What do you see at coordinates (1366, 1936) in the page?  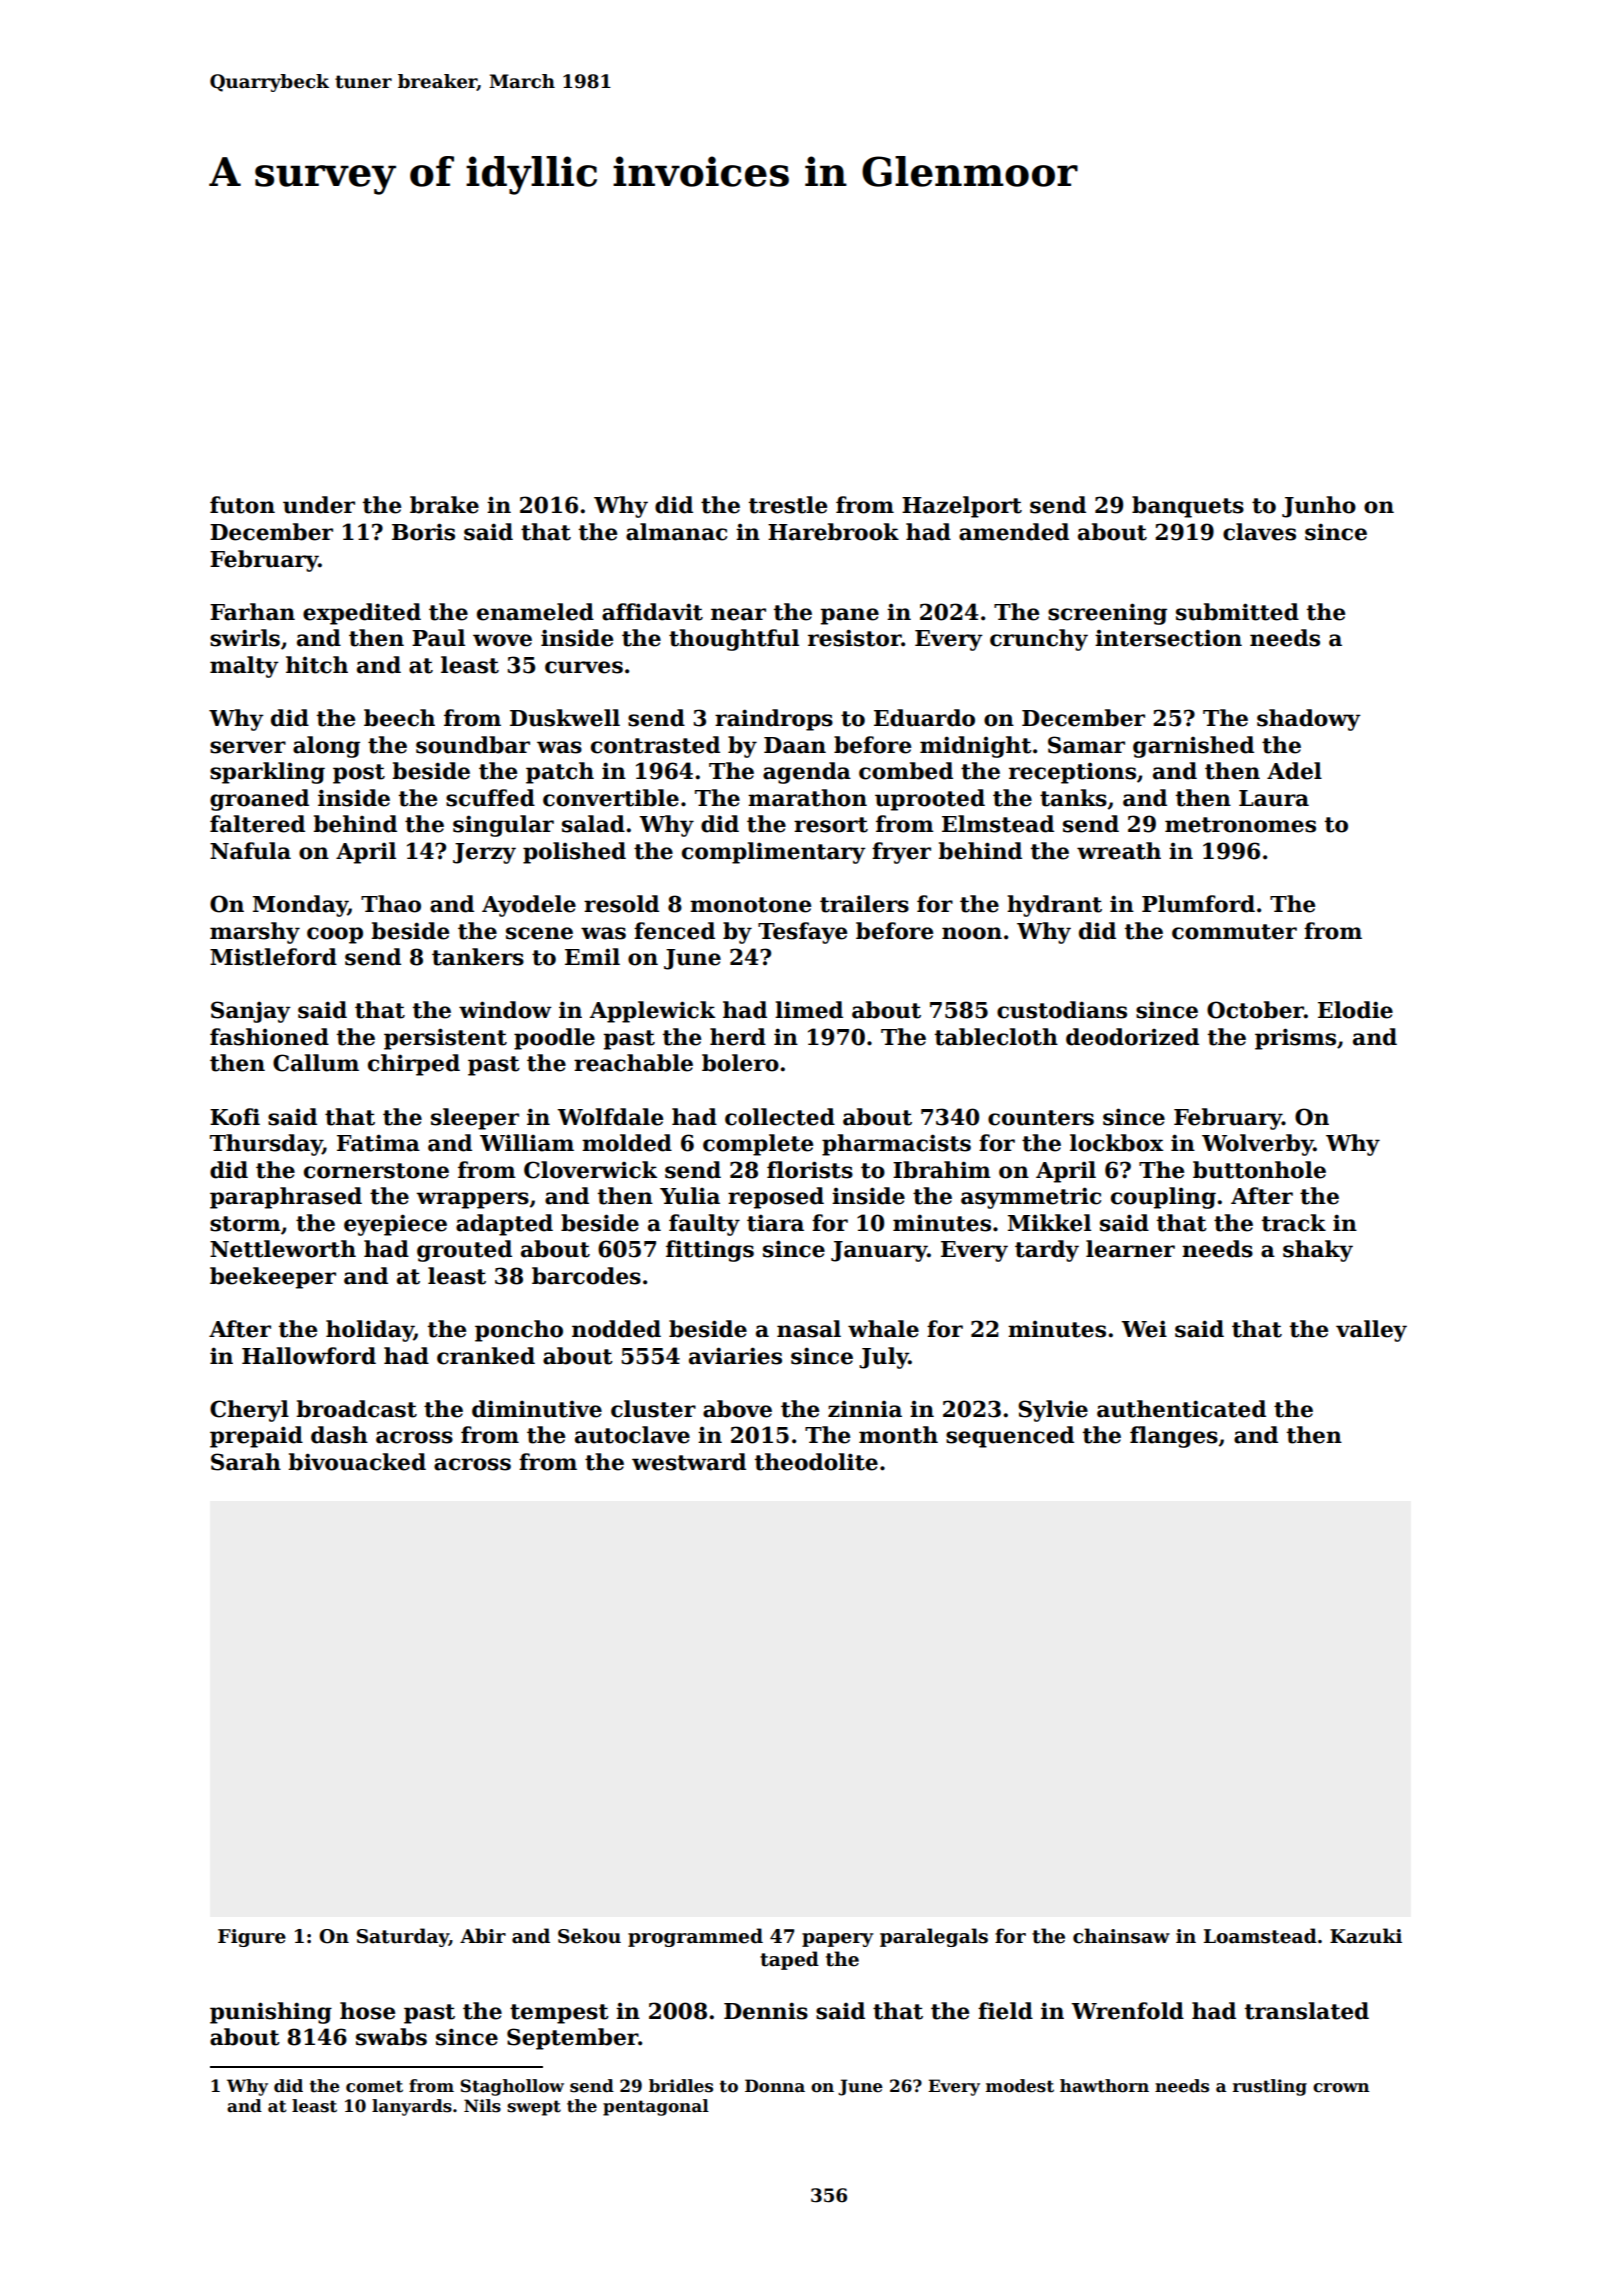 I see `Kazuki` at bounding box center [1366, 1936].
